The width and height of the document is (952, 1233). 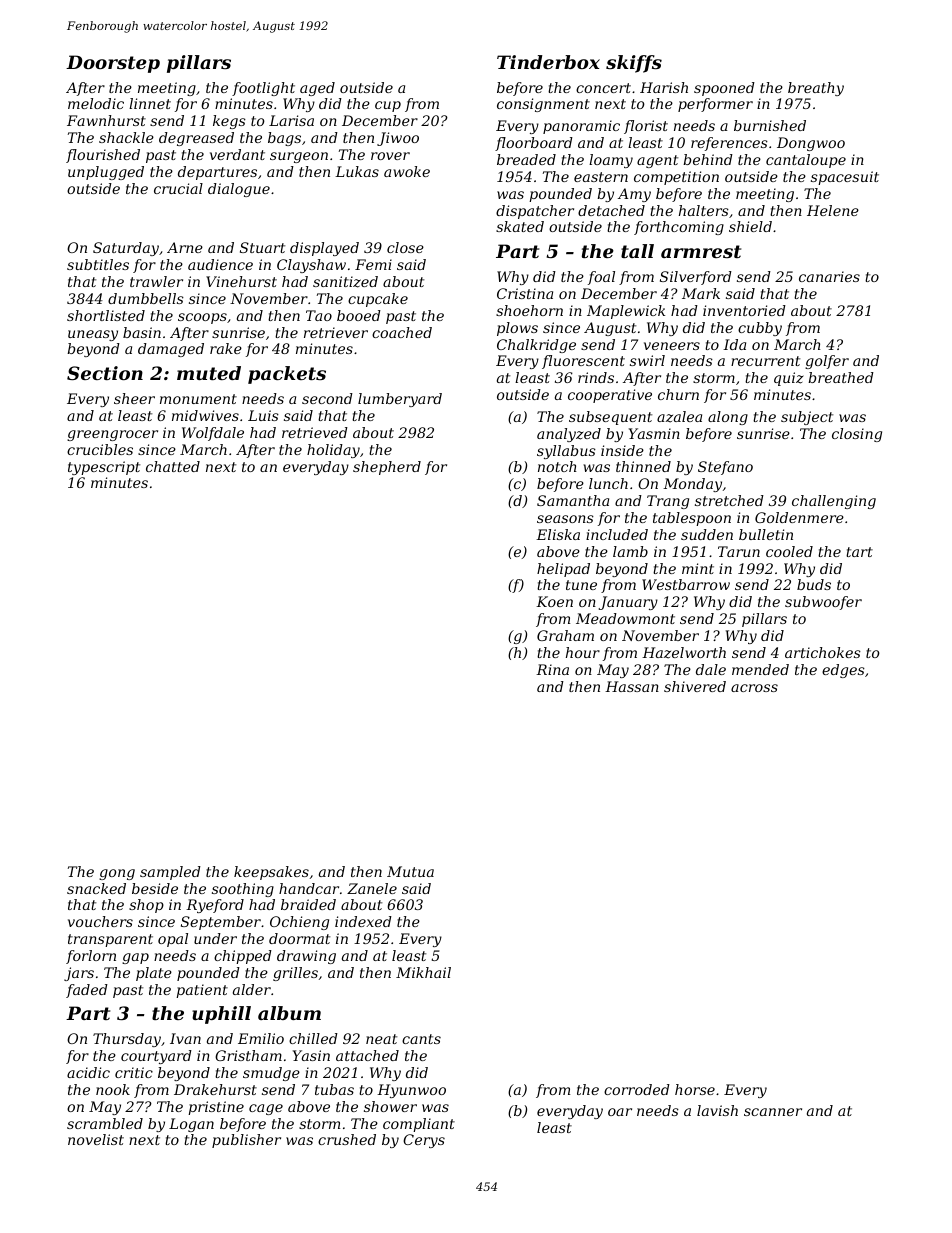 I want to click on sampled, so click(x=170, y=873).
